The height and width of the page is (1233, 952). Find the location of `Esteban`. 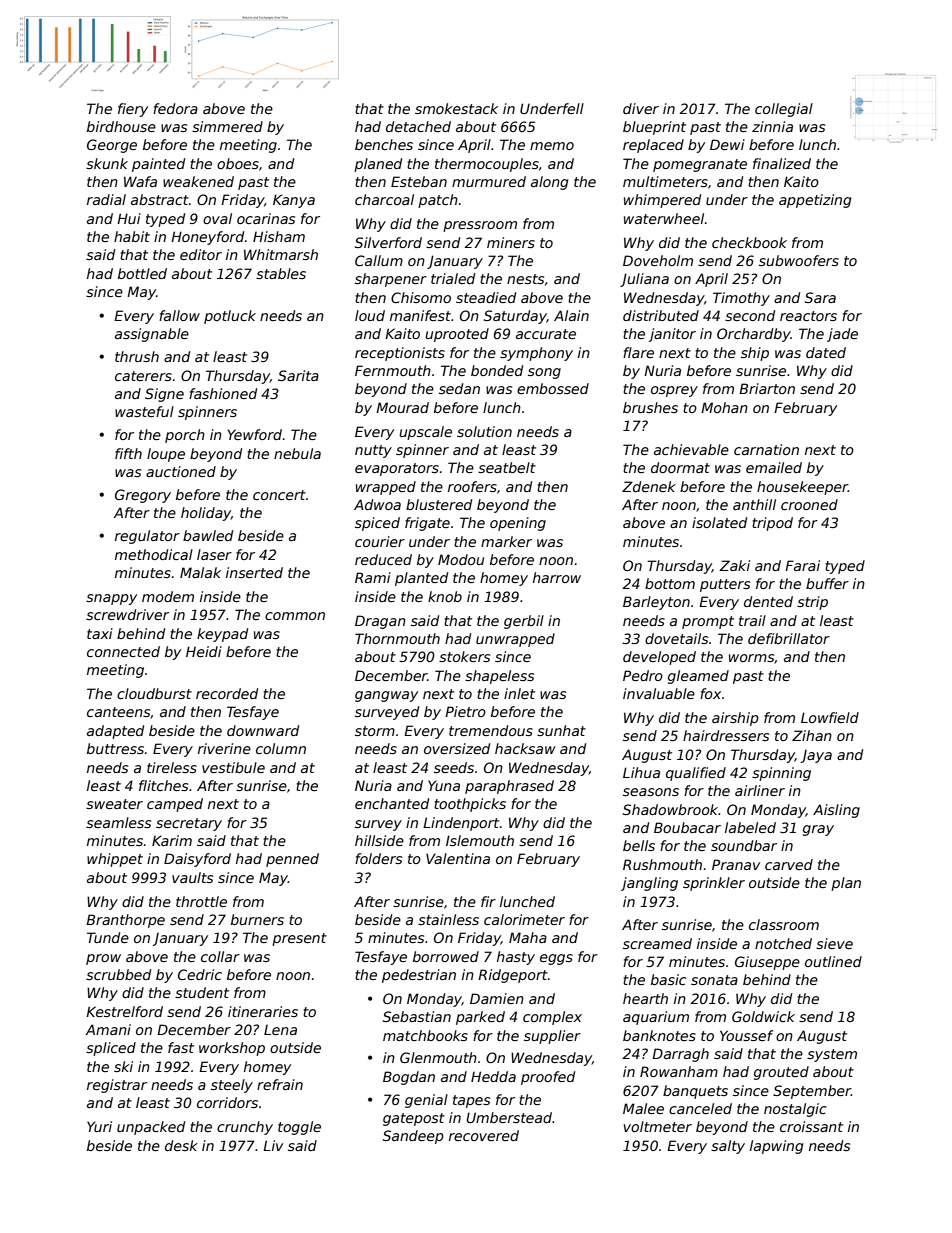

Esteban is located at coordinates (419, 181).
